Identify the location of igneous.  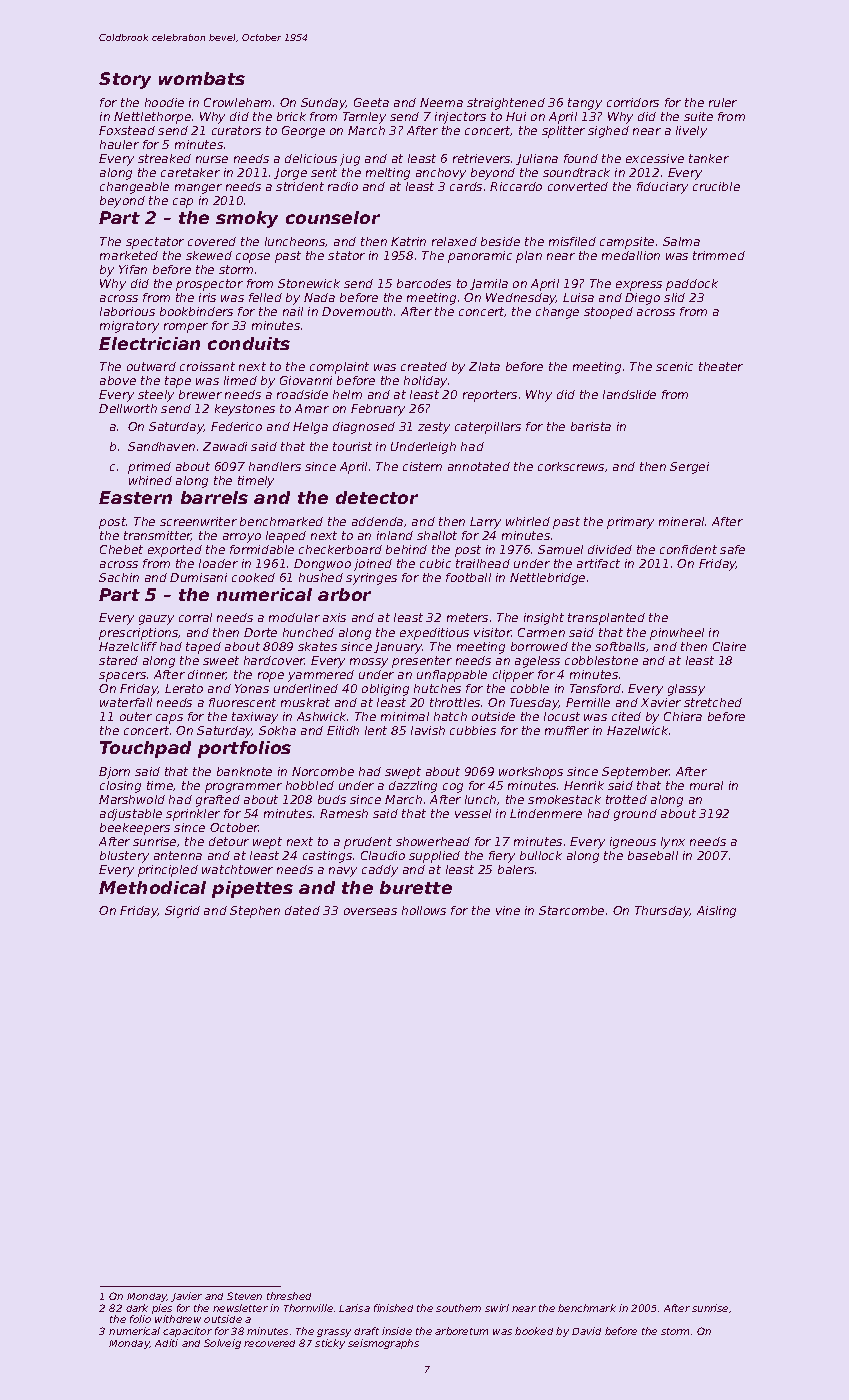
(633, 843).
